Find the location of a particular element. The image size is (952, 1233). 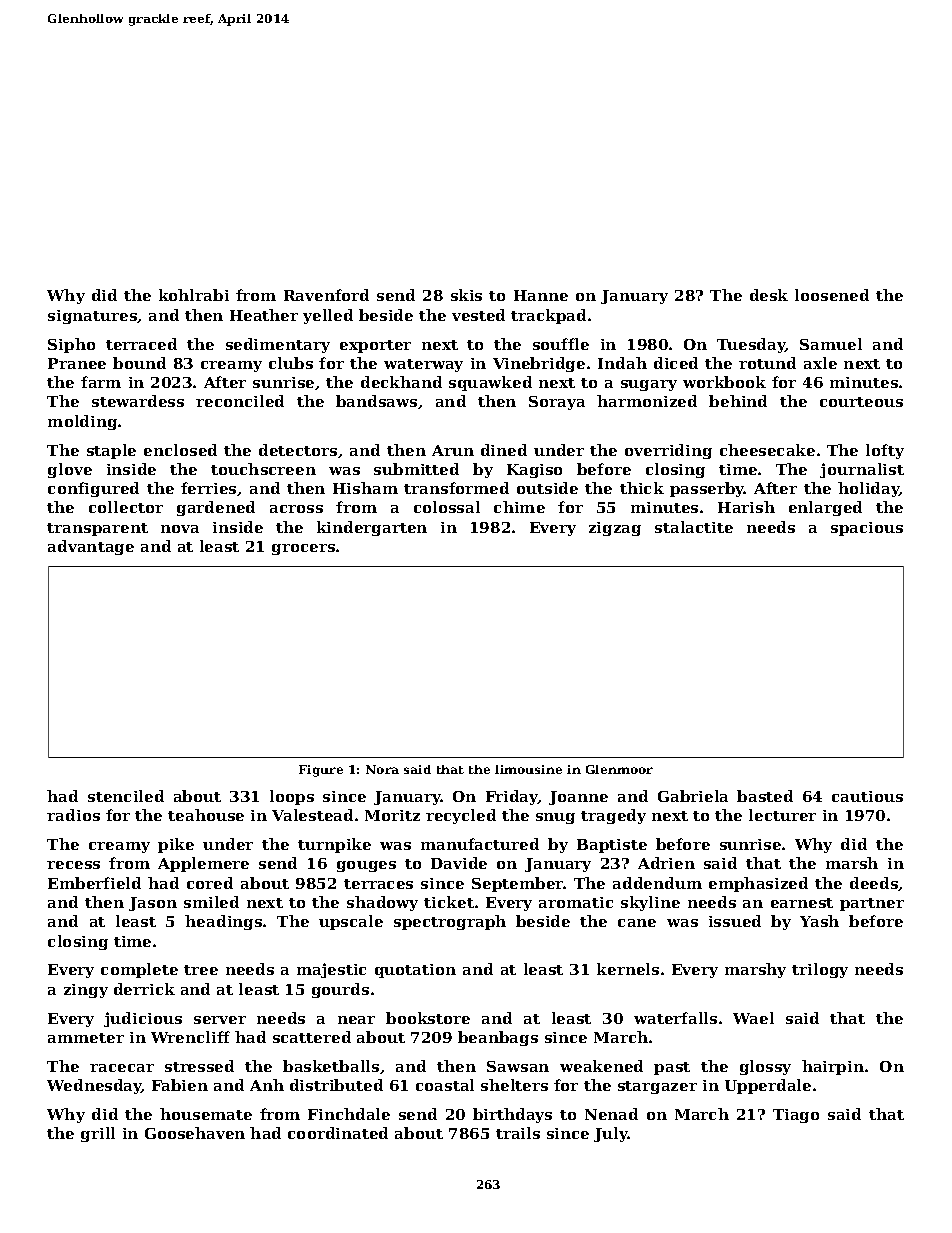

desk is located at coordinates (769, 295).
